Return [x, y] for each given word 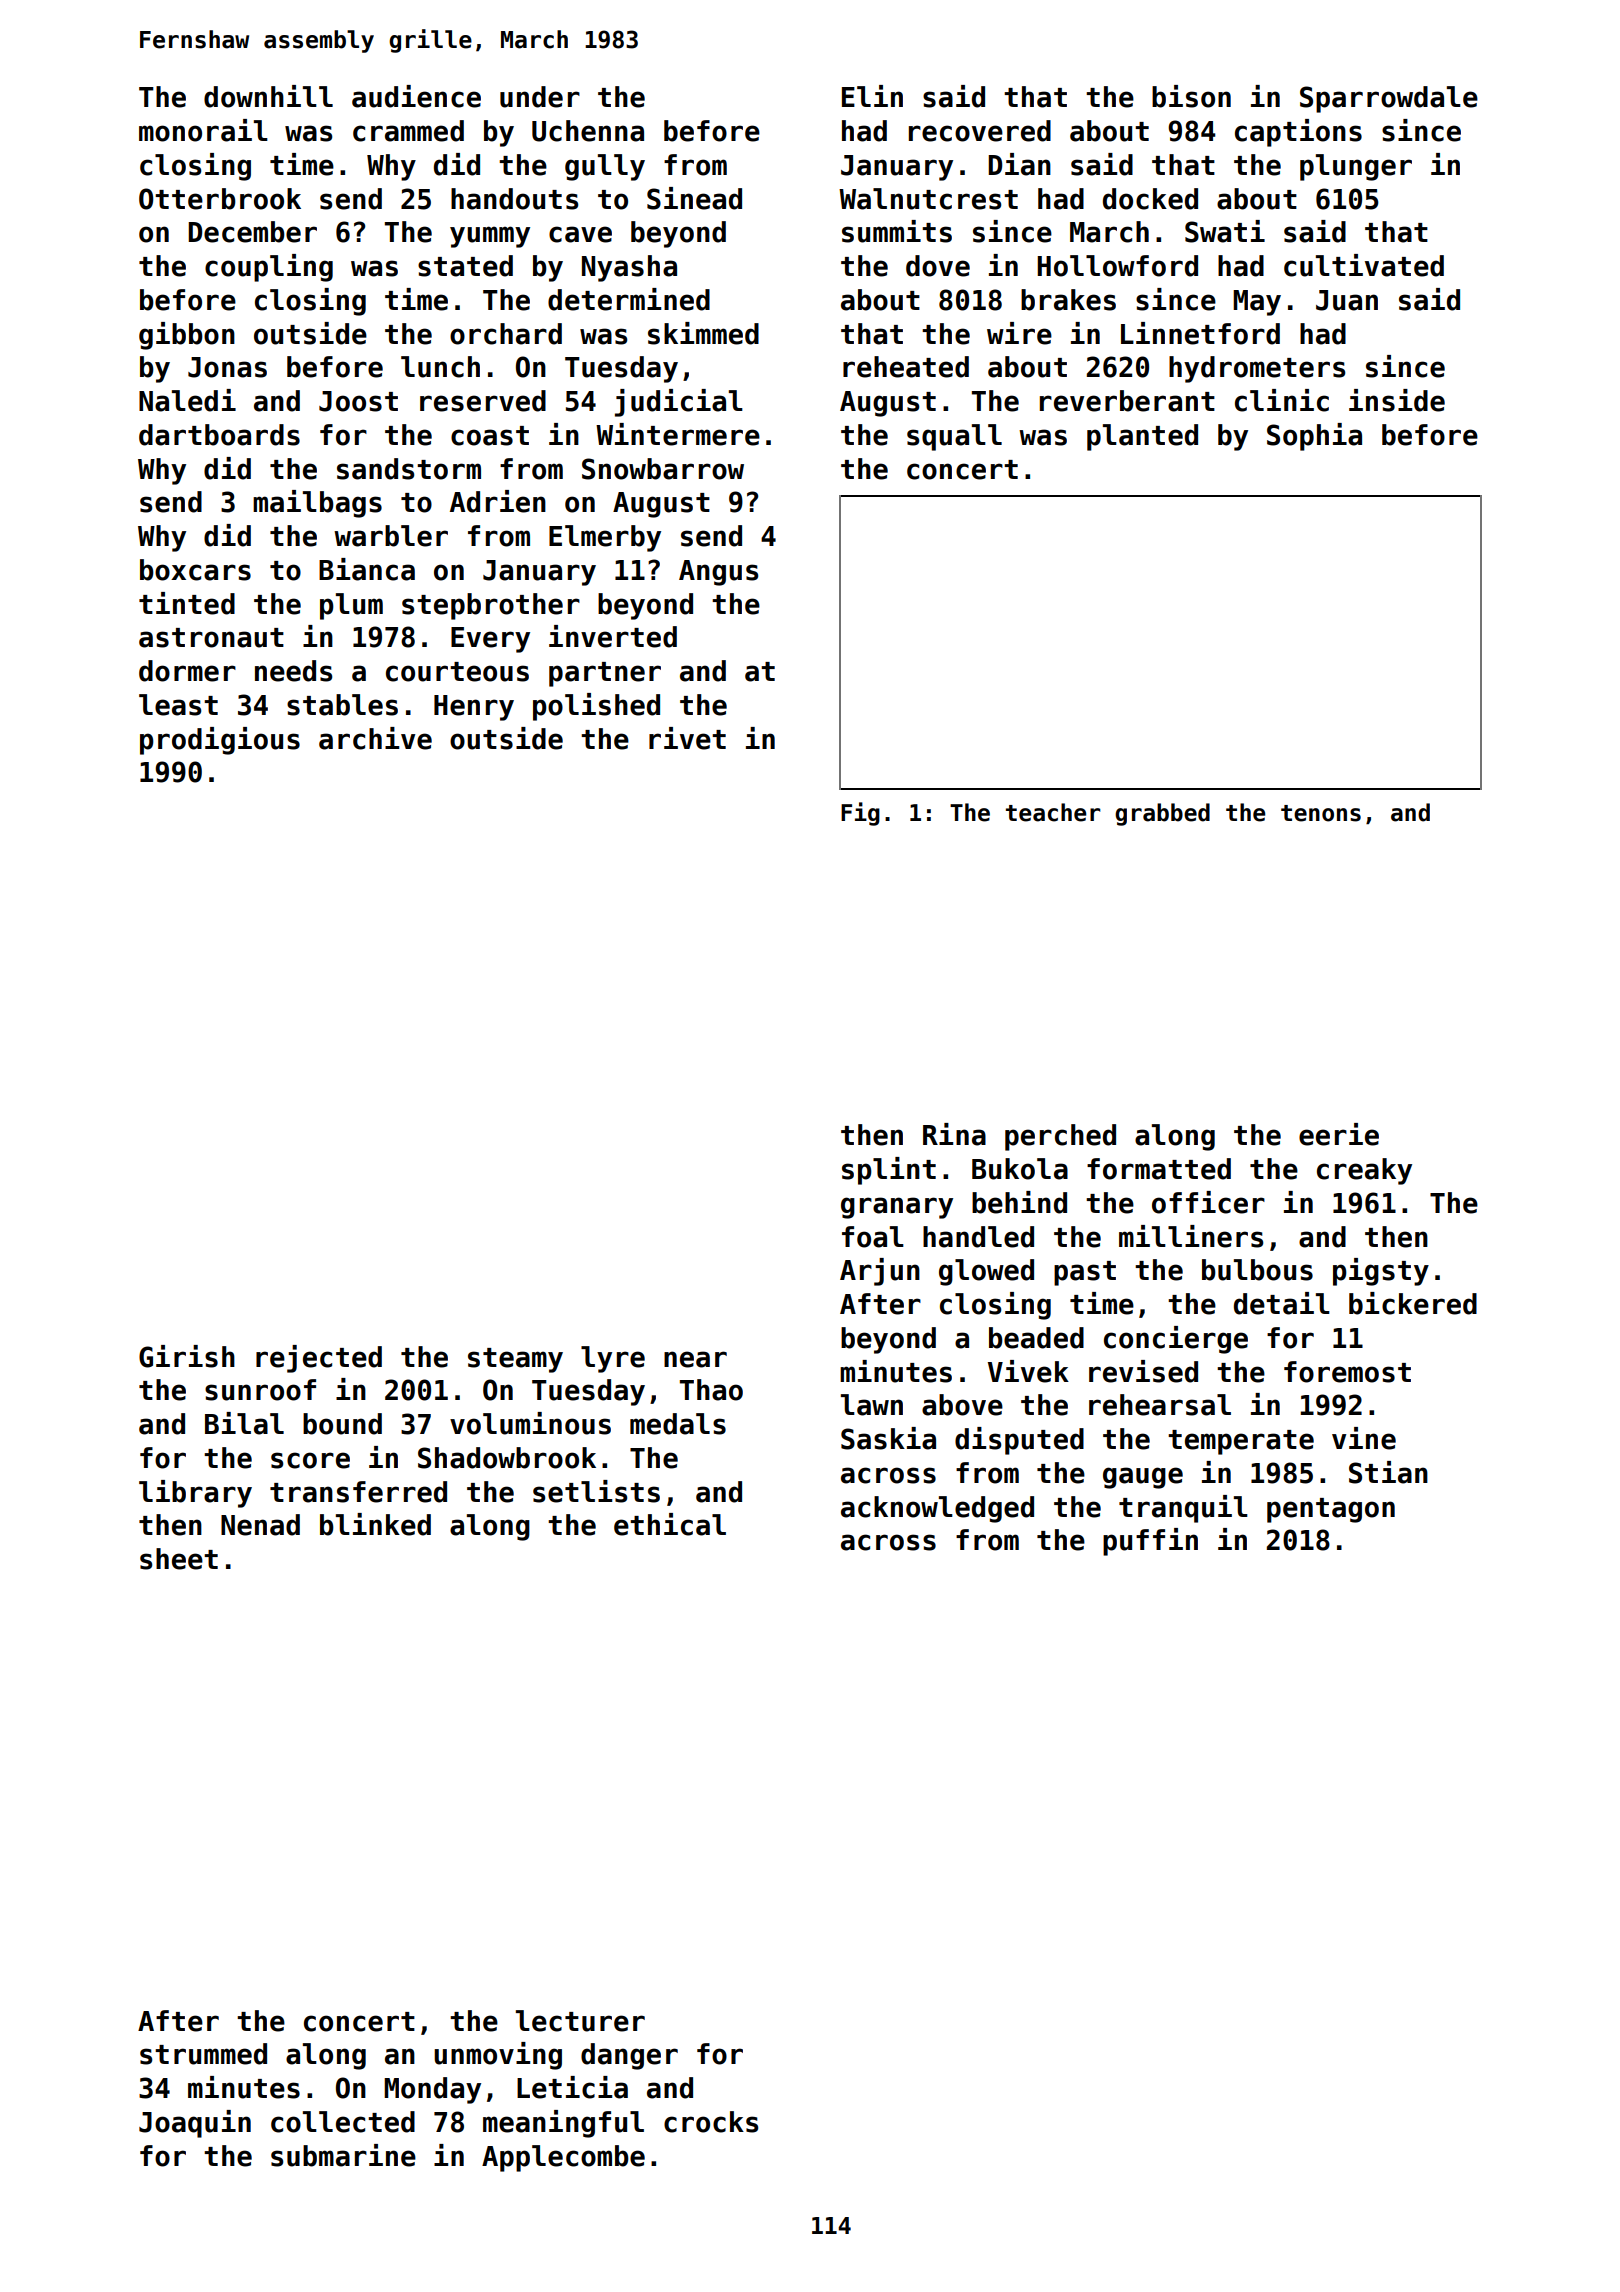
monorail [203, 130]
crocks [711, 2122]
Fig [860, 814]
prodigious [220, 741]
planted [1142, 437]
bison [1191, 96]
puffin [1150, 1542]
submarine [343, 2155]
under [540, 97]
